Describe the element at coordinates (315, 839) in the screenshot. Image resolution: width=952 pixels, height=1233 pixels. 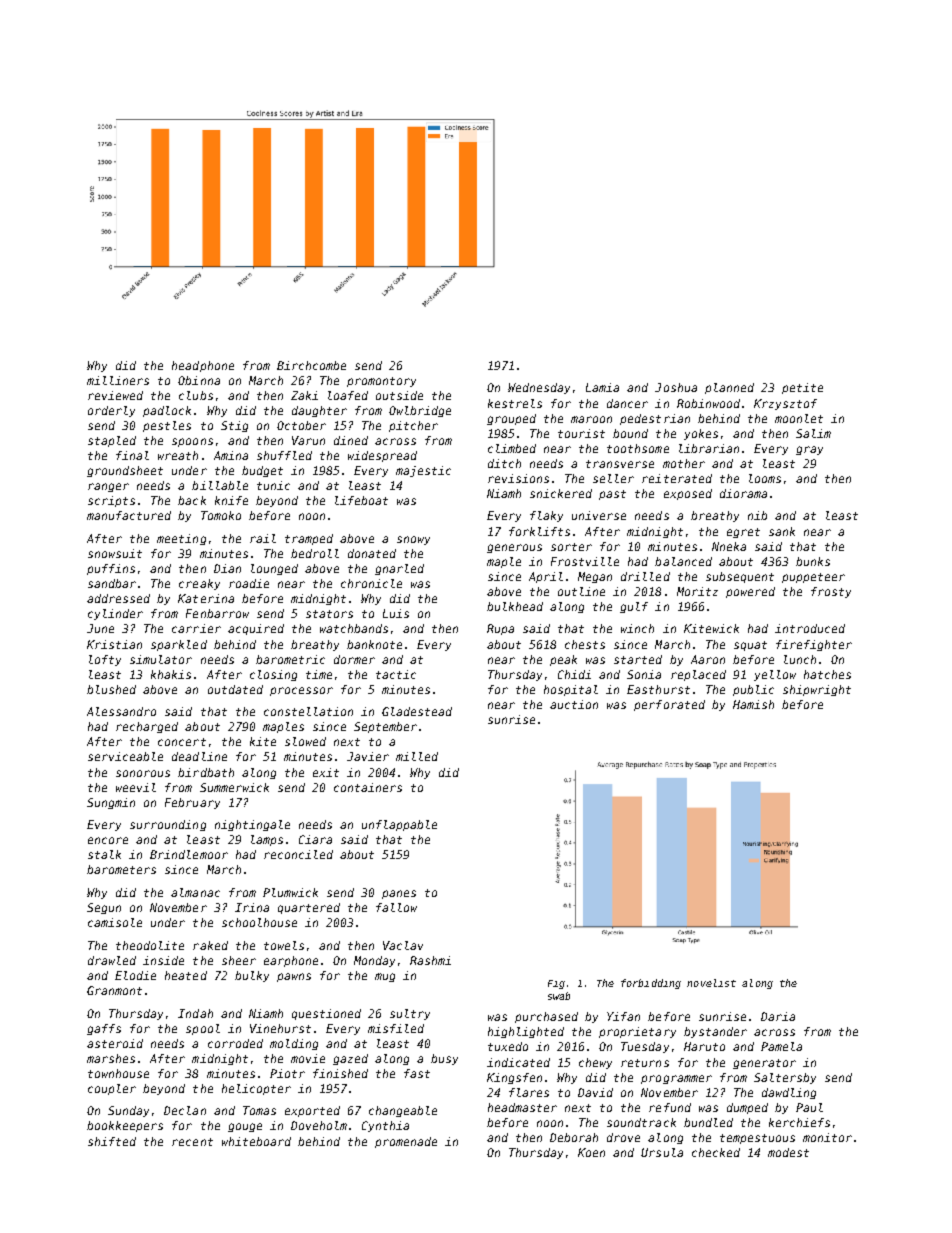
I see `Ciara` at that location.
